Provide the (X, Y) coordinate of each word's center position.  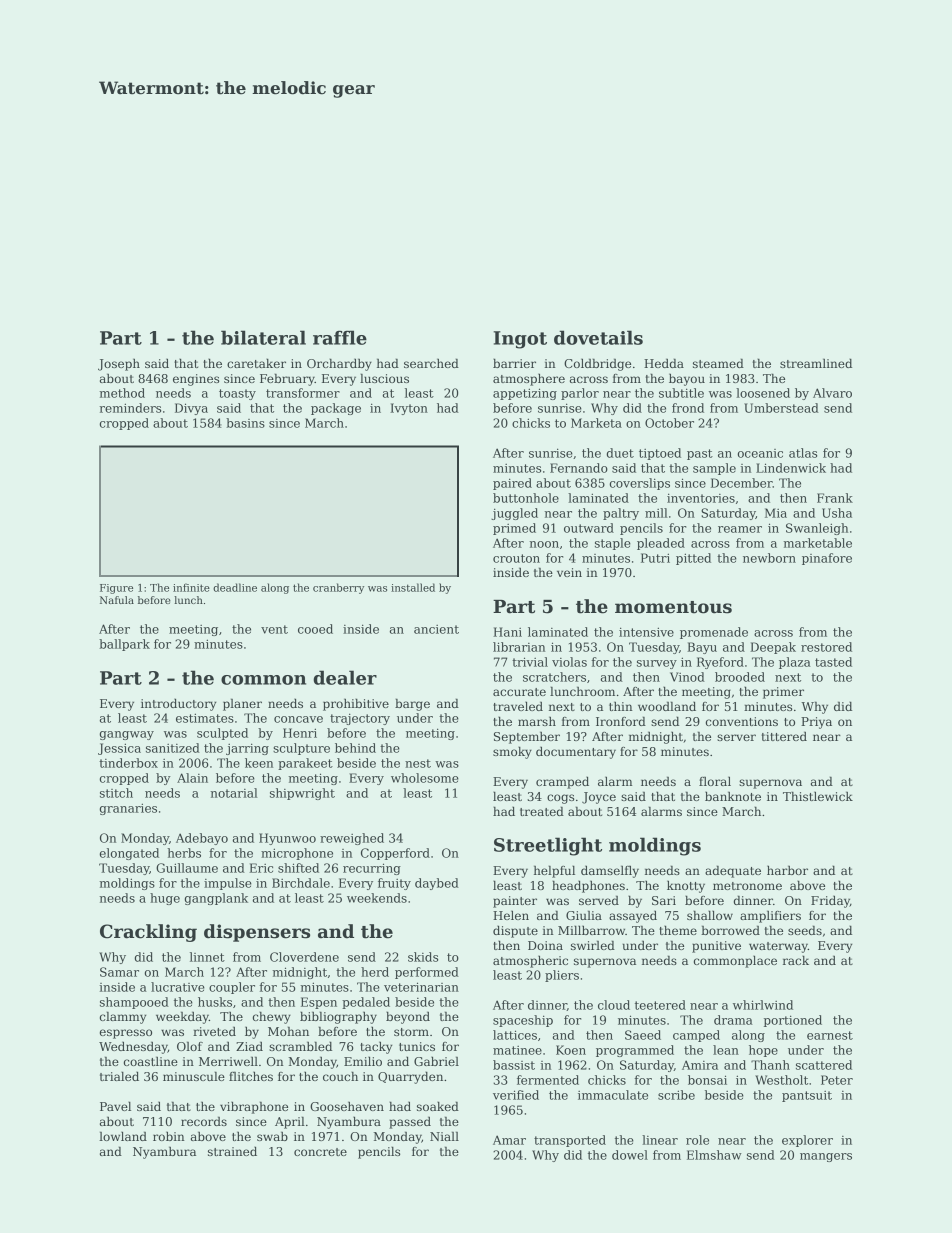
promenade (714, 633)
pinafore (827, 559)
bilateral (263, 337)
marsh (537, 721)
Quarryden (410, 1077)
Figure (116, 589)
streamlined (816, 363)
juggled (514, 514)
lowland (123, 1136)
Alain (192, 778)
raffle (340, 337)
